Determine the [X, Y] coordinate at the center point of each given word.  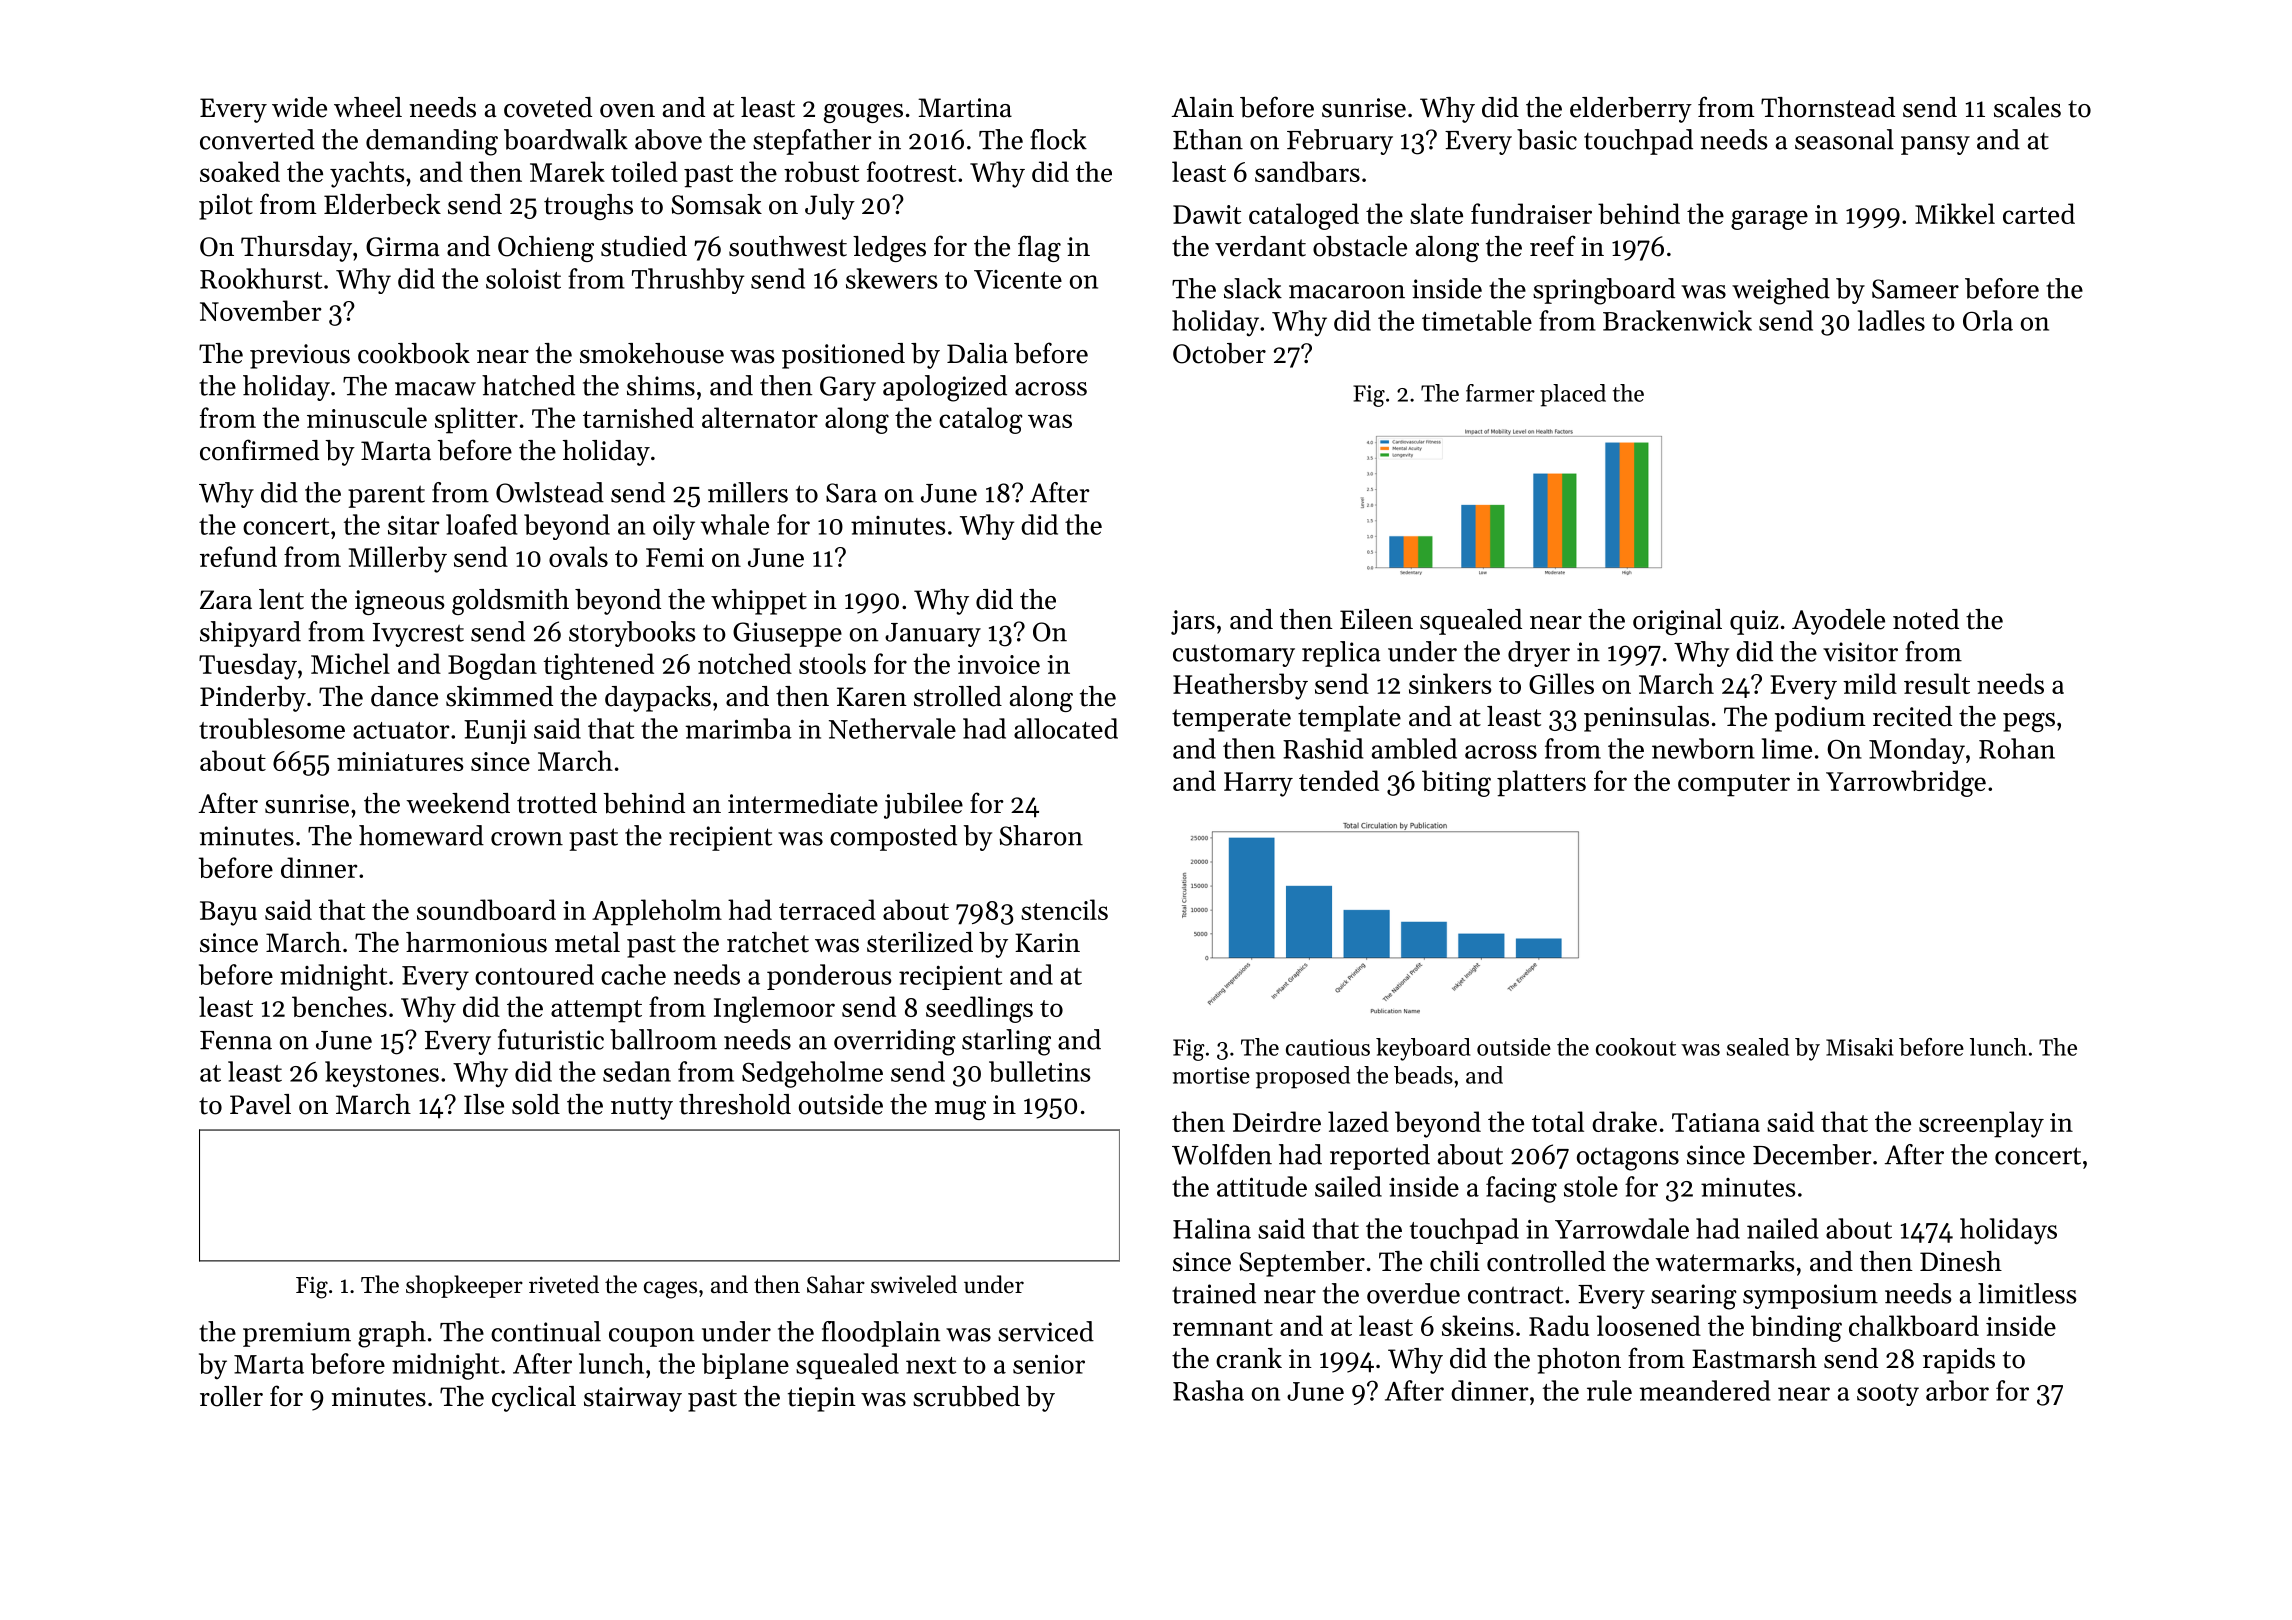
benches [339, 1006]
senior [1049, 1364]
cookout [1636, 1047]
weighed [1781, 291]
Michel [350, 663]
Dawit [1207, 214]
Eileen [1376, 619]
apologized [945, 388]
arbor [1957, 1390]
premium [297, 1334]
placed [1573, 395]
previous [300, 356]
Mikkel [1955, 213]
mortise [1211, 1075]
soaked [240, 171]
